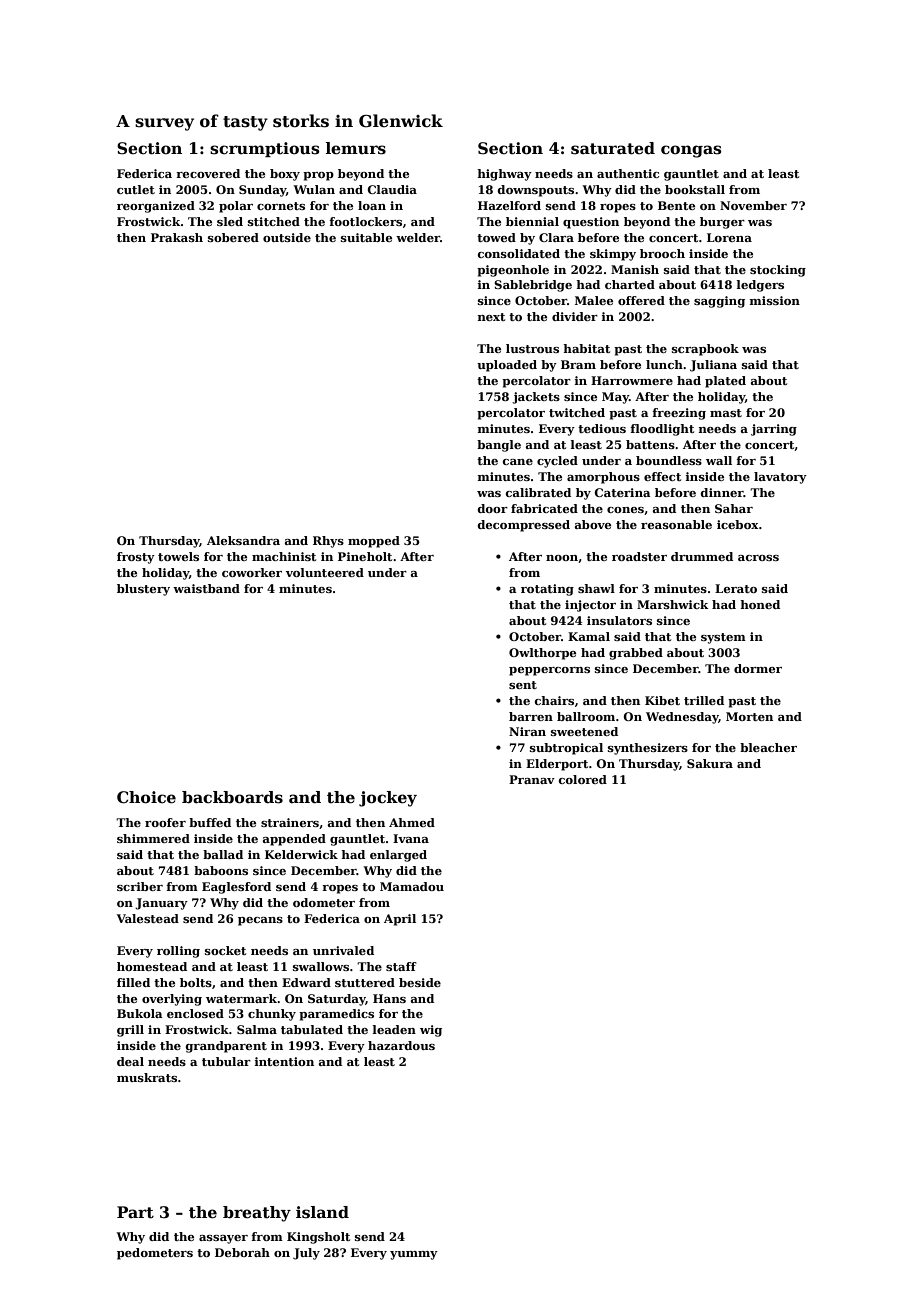 Image resolution: width=924 pixels, height=1308 pixels. What do you see at coordinates (431, 1031) in the image?
I see `wig` at bounding box center [431, 1031].
